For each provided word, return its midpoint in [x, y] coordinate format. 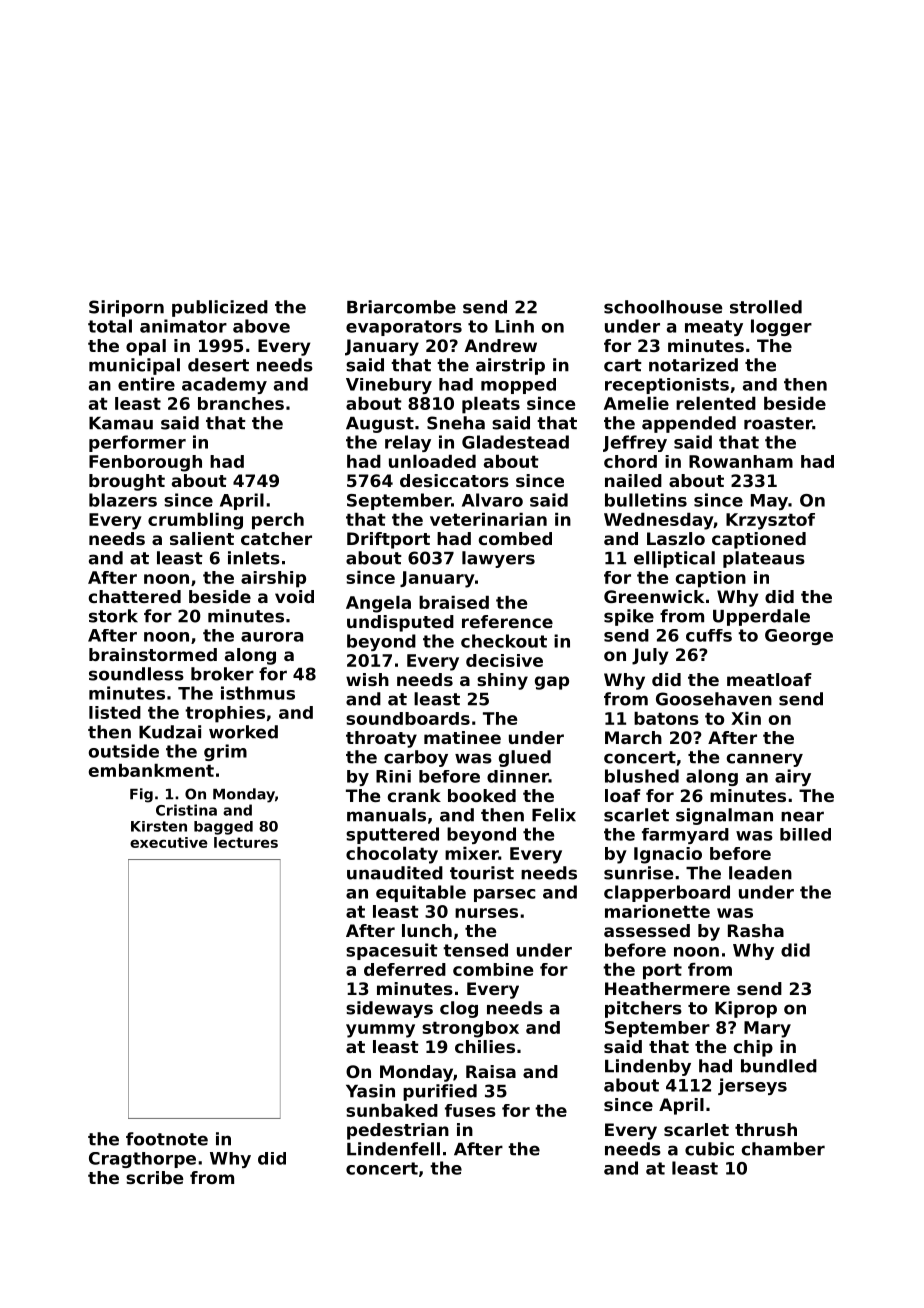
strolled [766, 307]
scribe [154, 1177]
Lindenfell [393, 1149]
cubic [709, 1149]
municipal [134, 366]
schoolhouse [663, 307]
